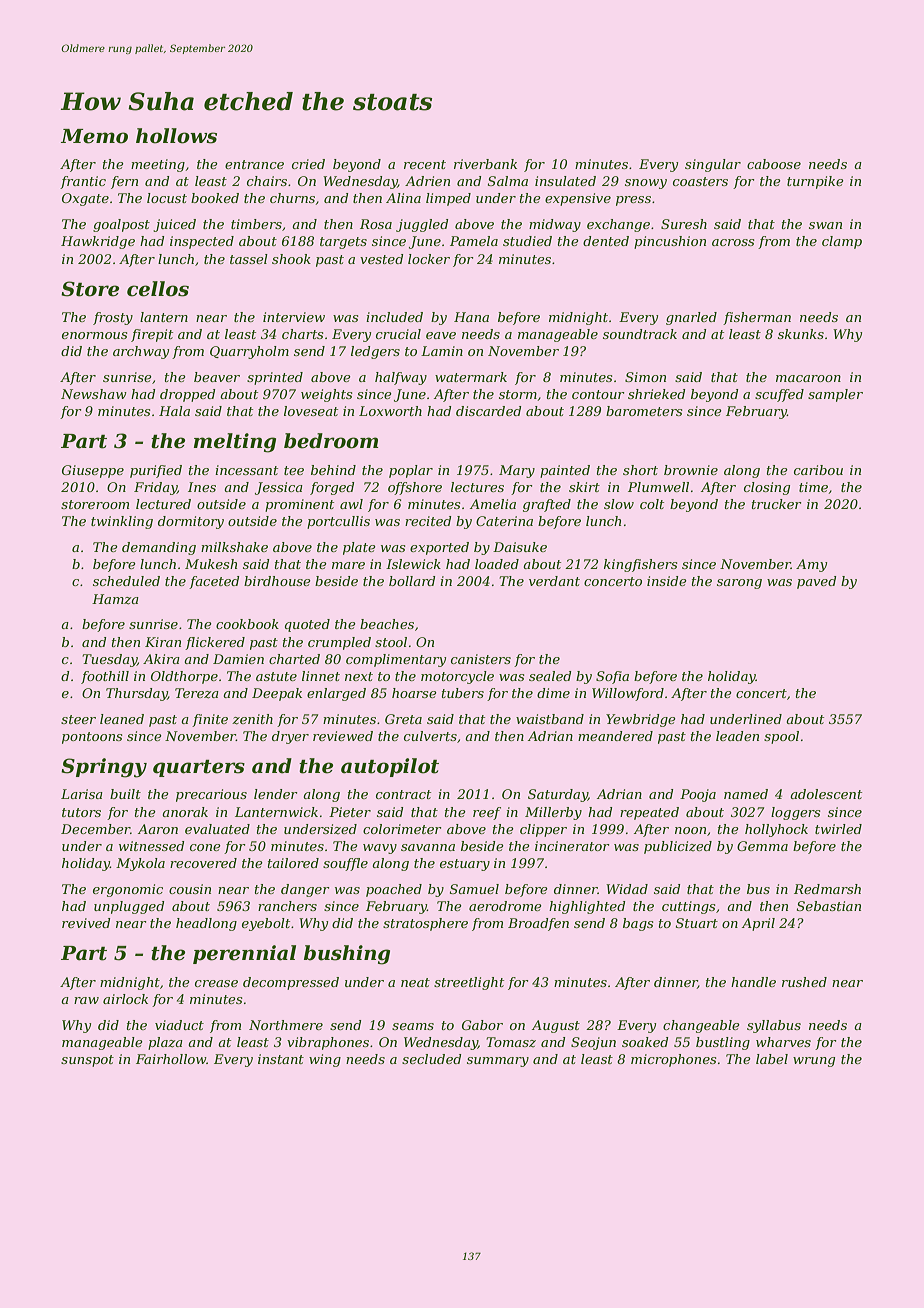  Describe the element at coordinates (645, 377) in the screenshot. I see `Simon` at that location.
